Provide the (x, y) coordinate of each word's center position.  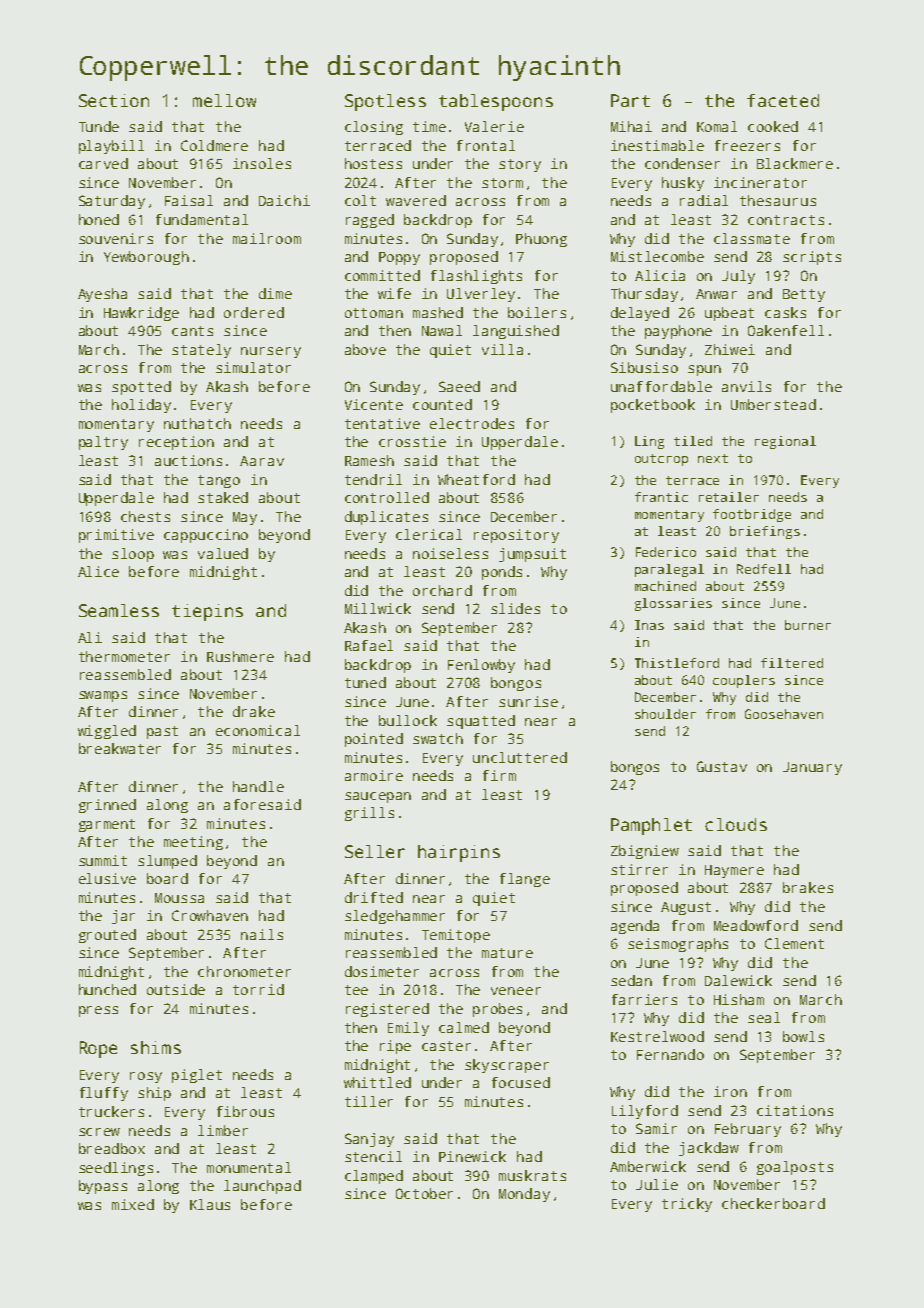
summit (103, 860)
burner (808, 625)
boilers (537, 312)
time (429, 126)
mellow (224, 100)
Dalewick (738, 980)
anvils (746, 386)
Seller (375, 851)
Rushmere (240, 656)
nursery (271, 352)
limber (223, 1130)
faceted (783, 100)
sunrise (528, 701)
